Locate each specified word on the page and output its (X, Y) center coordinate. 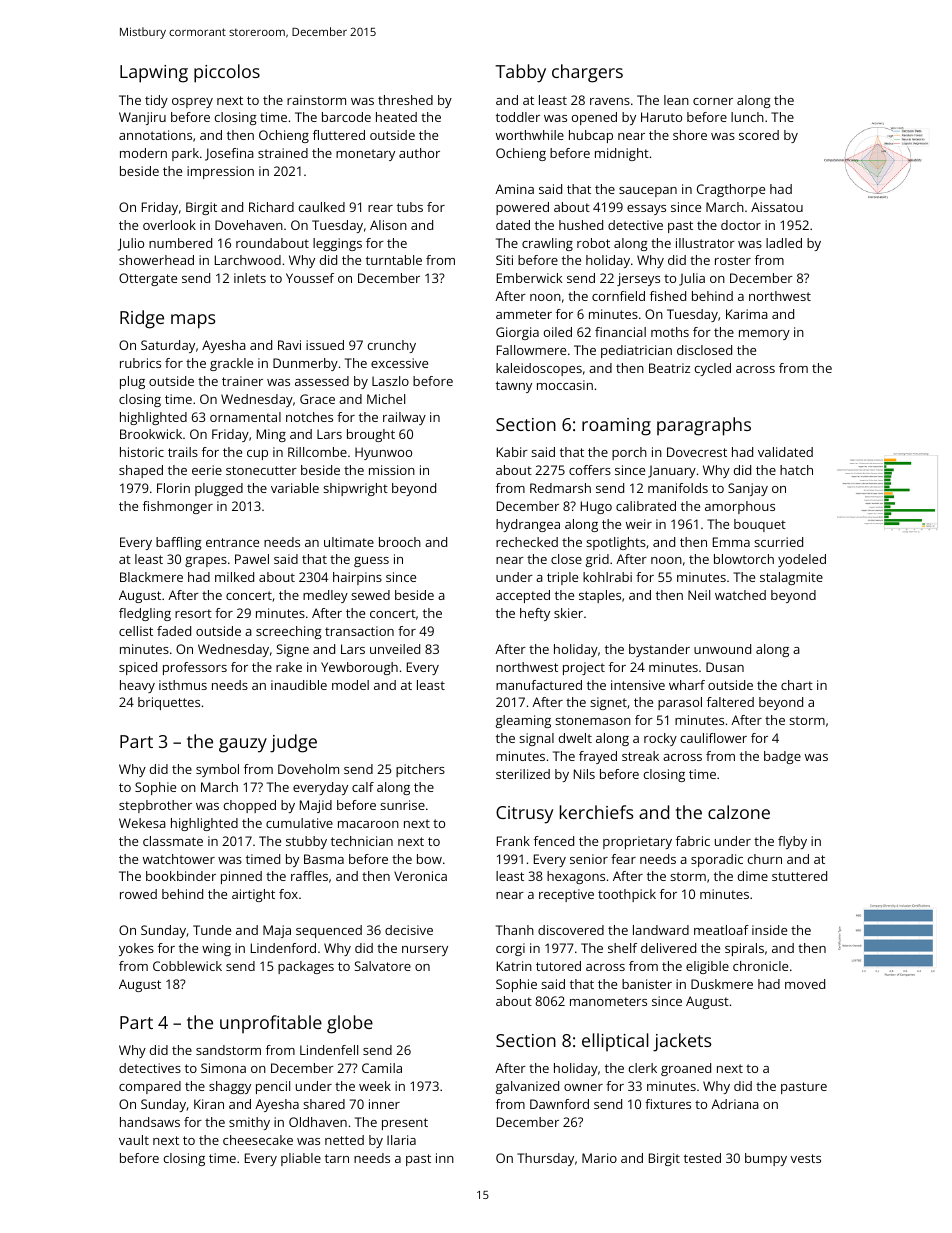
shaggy (230, 1087)
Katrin (514, 966)
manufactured (539, 685)
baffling (179, 543)
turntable (394, 260)
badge (782, 757)
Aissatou (777, 207)
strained (283, 153)
